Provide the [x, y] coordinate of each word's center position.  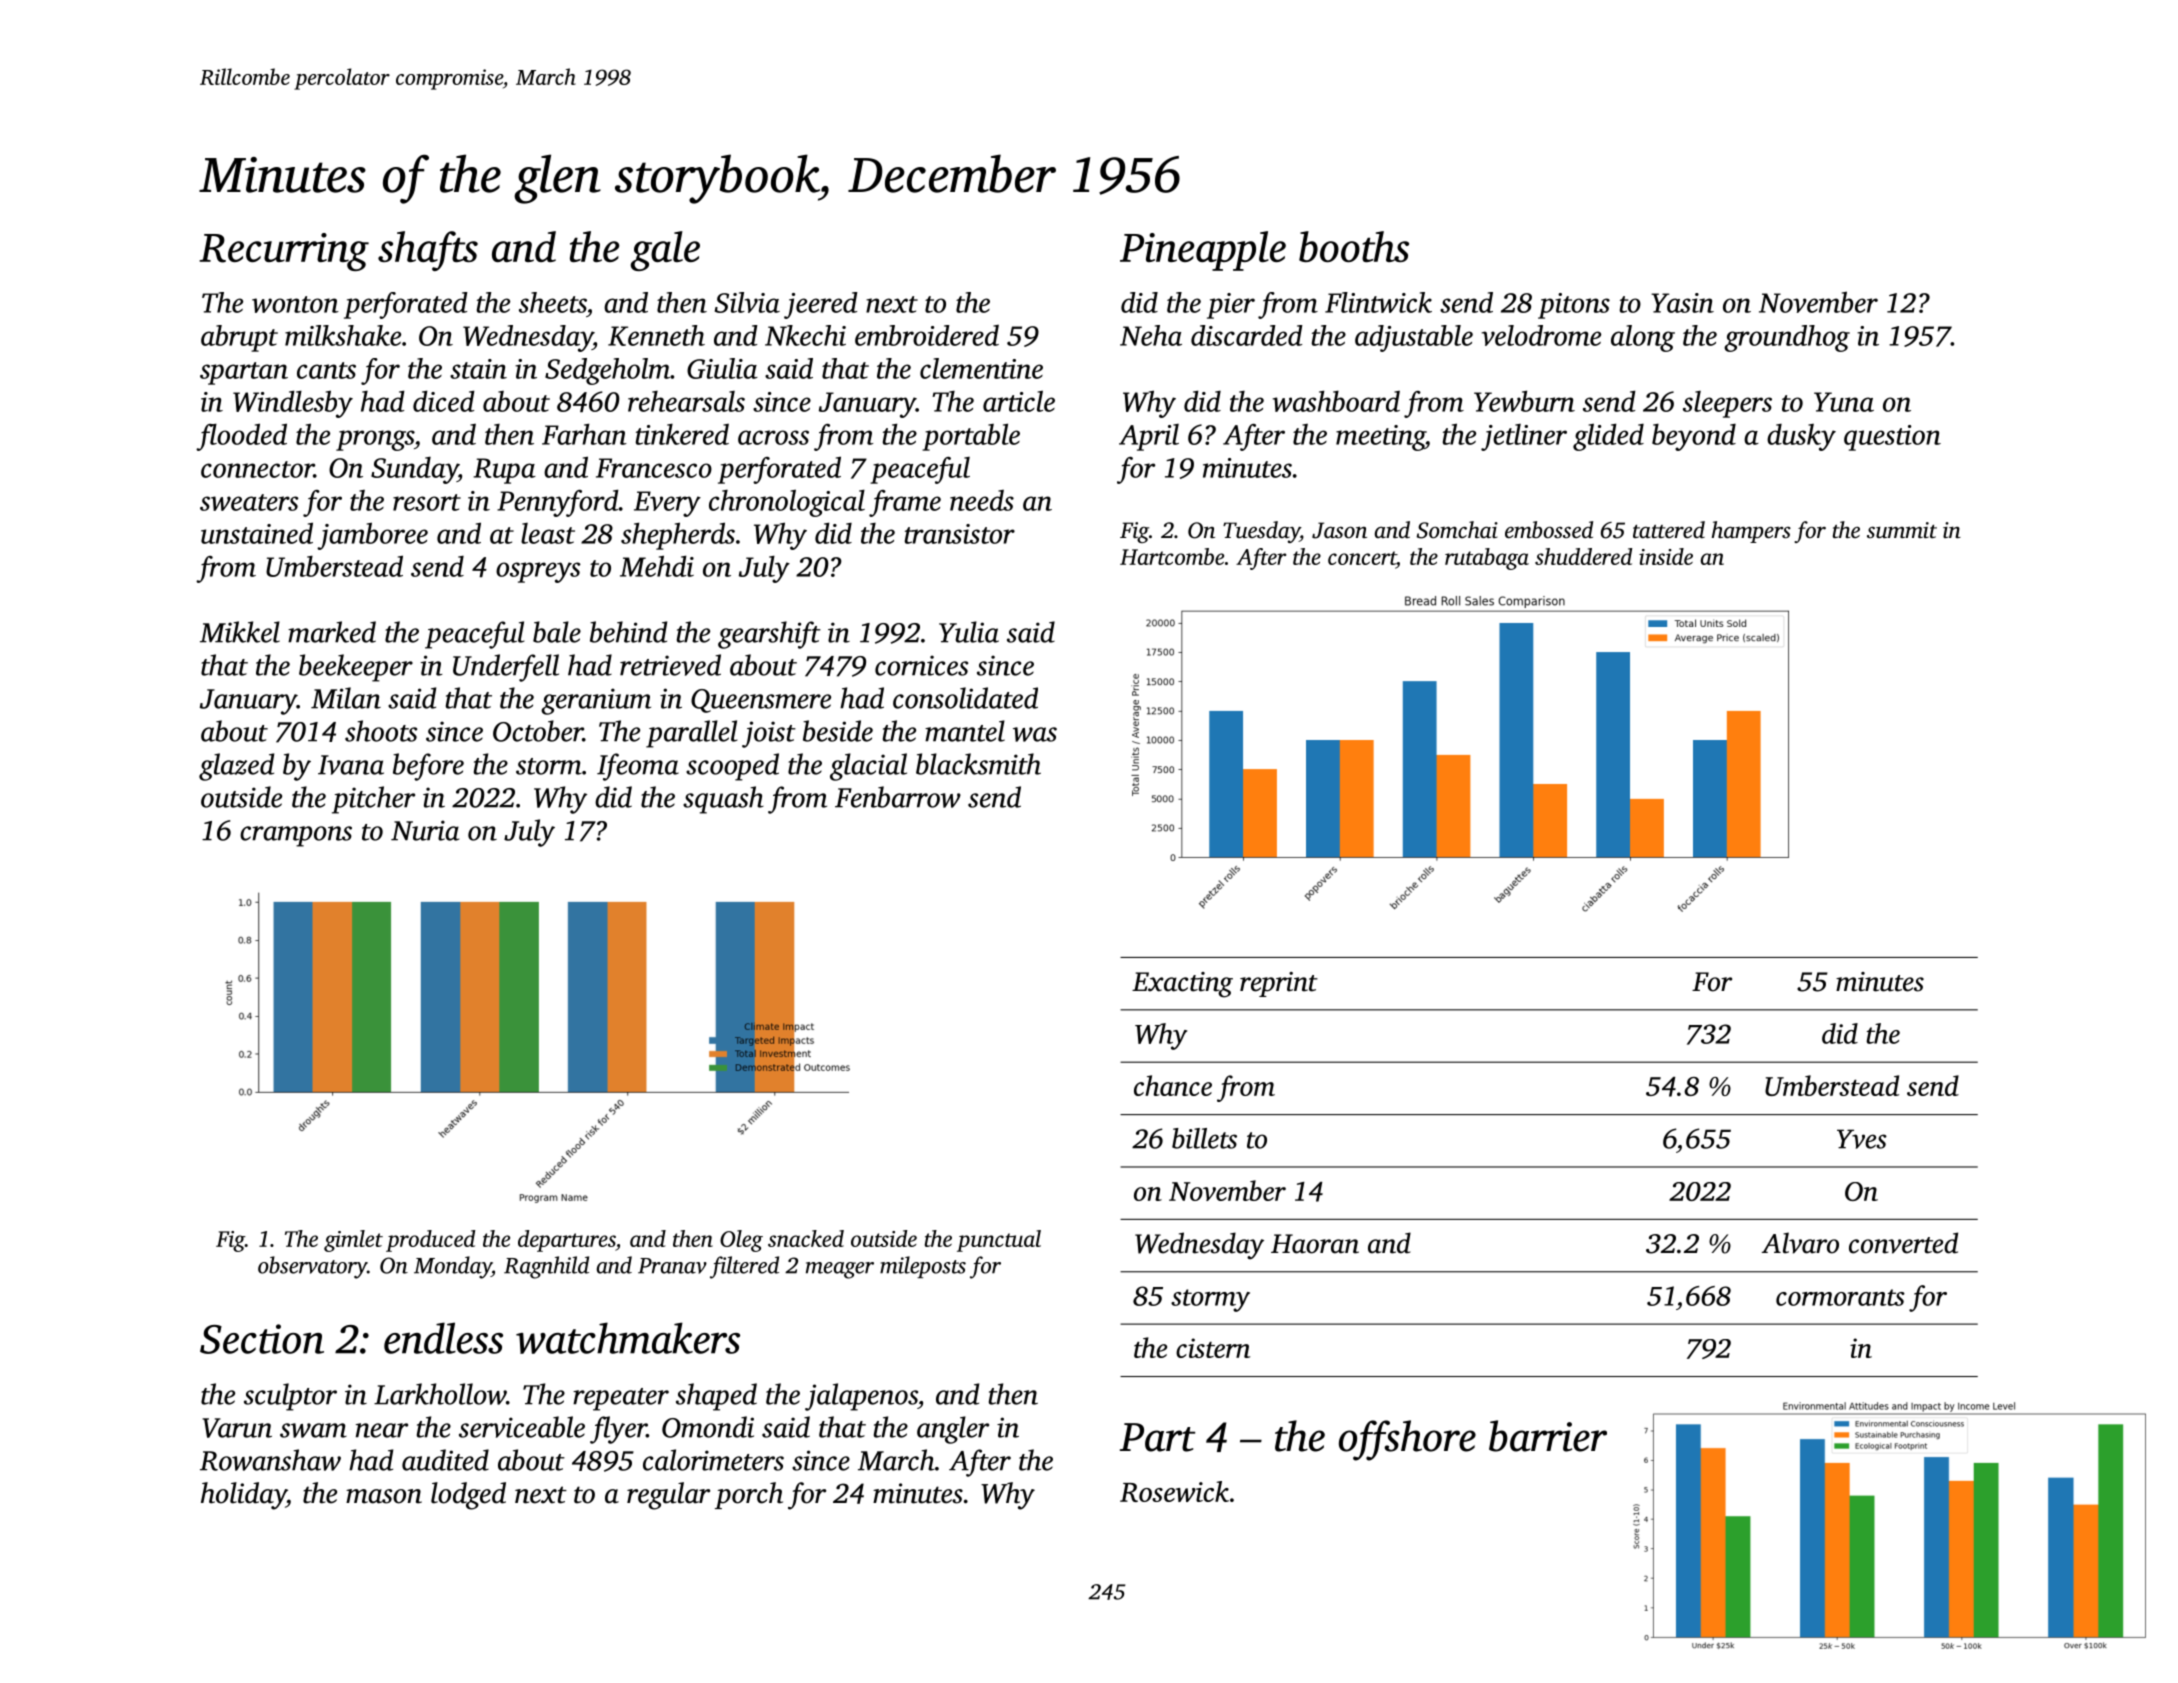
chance [1173, 1085]
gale [665, 251]
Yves [1862, 1139]
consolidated [965, 698]
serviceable [522, 1427]
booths [1354, 246]
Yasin [1682, 303]
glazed [236, 767]
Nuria [425, 830]
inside [1666, 556]
